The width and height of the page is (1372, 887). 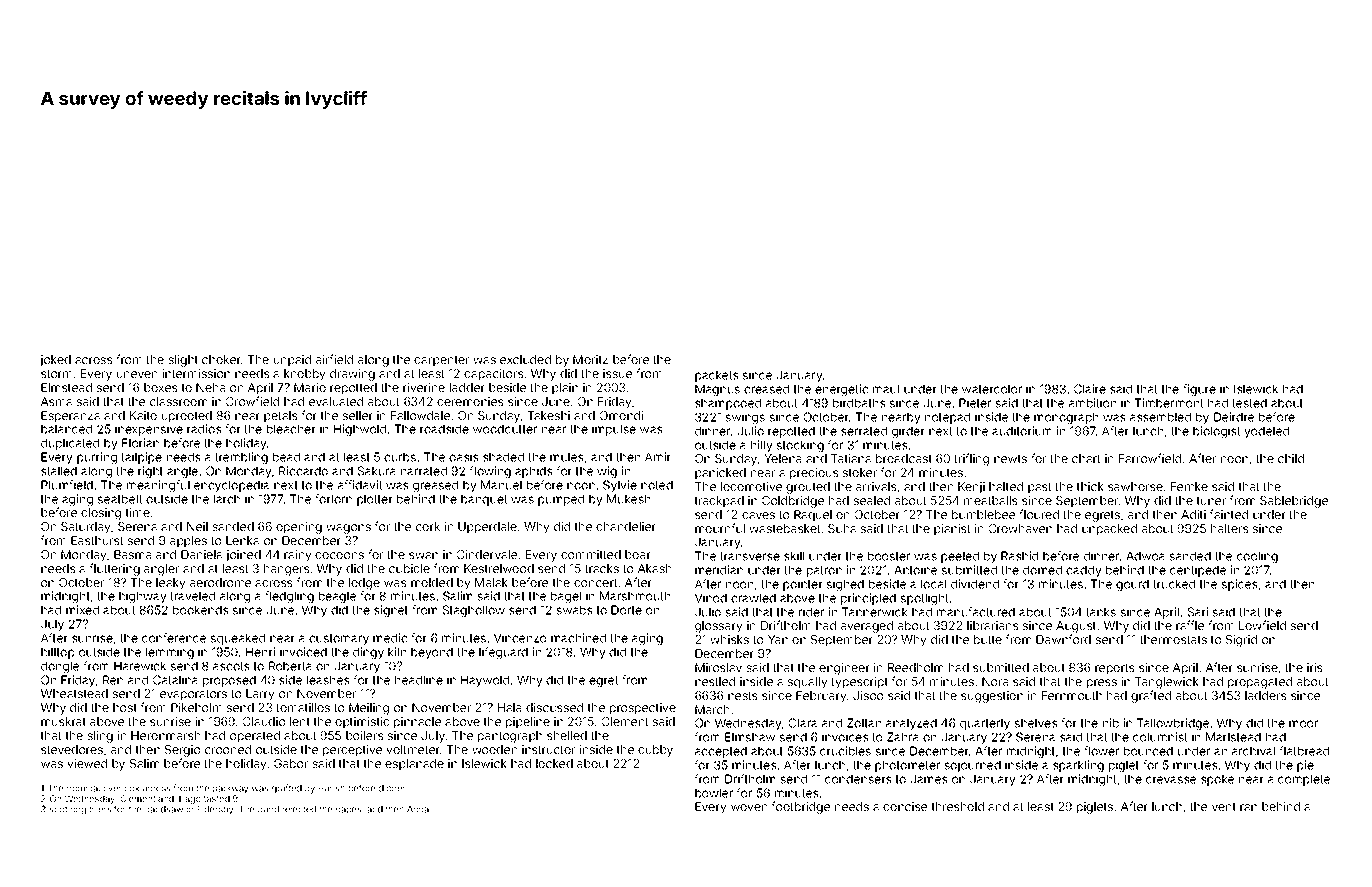 I want to click on Zahra, so click(x=902, y=737).
